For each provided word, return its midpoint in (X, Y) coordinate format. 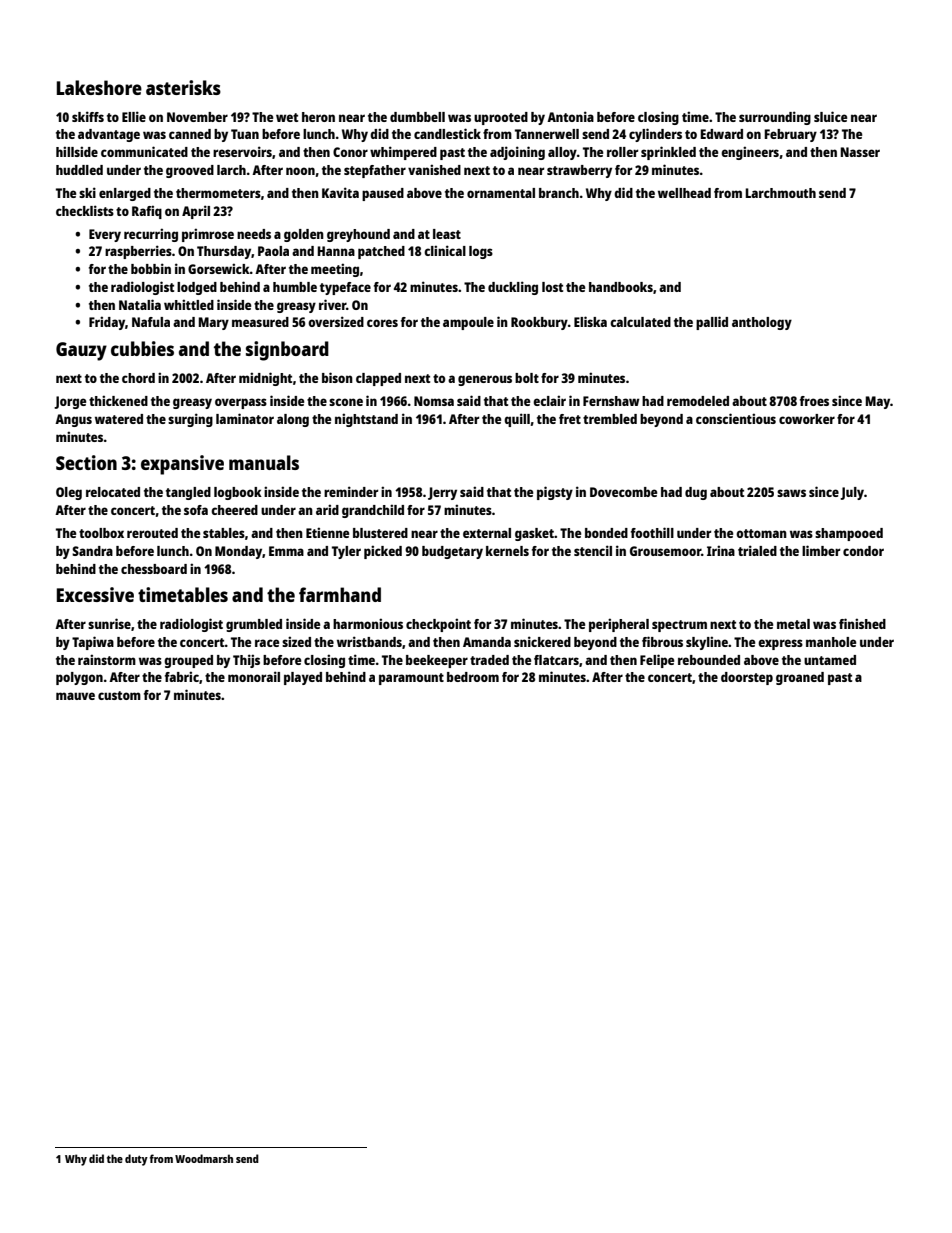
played (303, 678)
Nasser (860, 152)
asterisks (183, 87)
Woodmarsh (204, 1158)
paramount (411, 679)
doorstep (747, 678)
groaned (800, 678)
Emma (286, 551)
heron (318, 117)
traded (489, 660)
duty (136, 1160)
